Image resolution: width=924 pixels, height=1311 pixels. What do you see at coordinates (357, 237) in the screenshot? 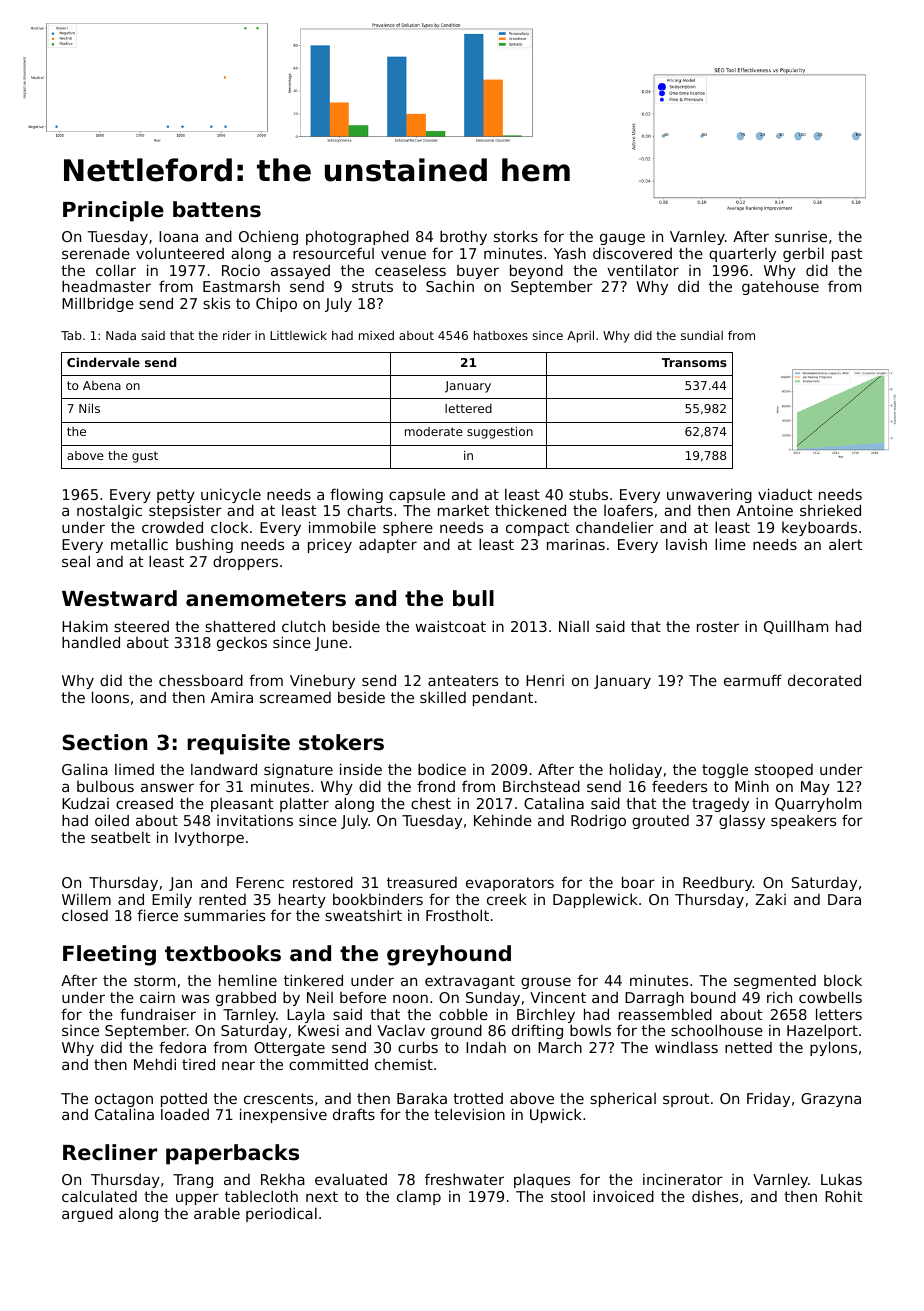
I see `photographed` at bounding box center [357, 237].
